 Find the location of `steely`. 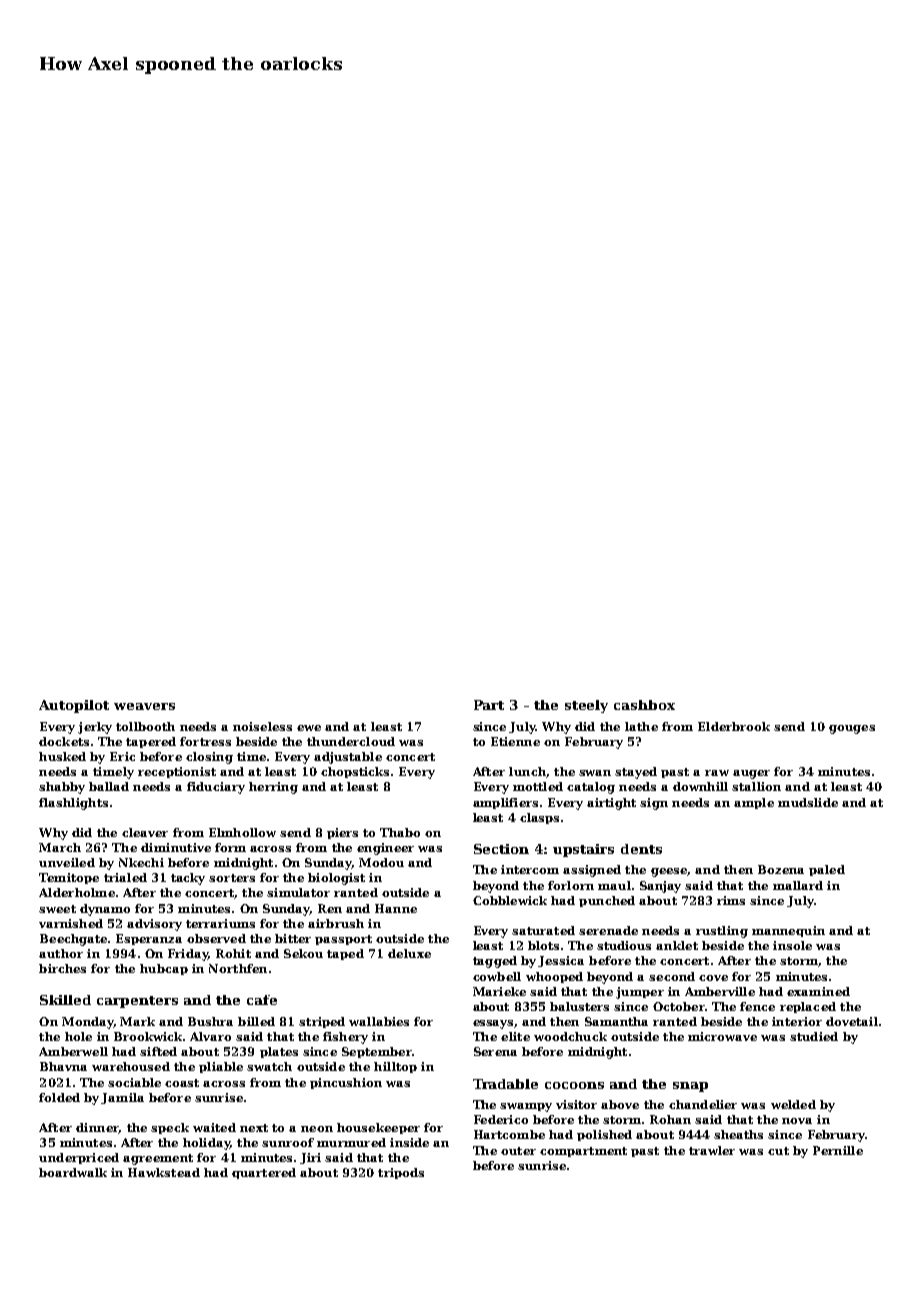

steely is located at coordinates (586, 706).
